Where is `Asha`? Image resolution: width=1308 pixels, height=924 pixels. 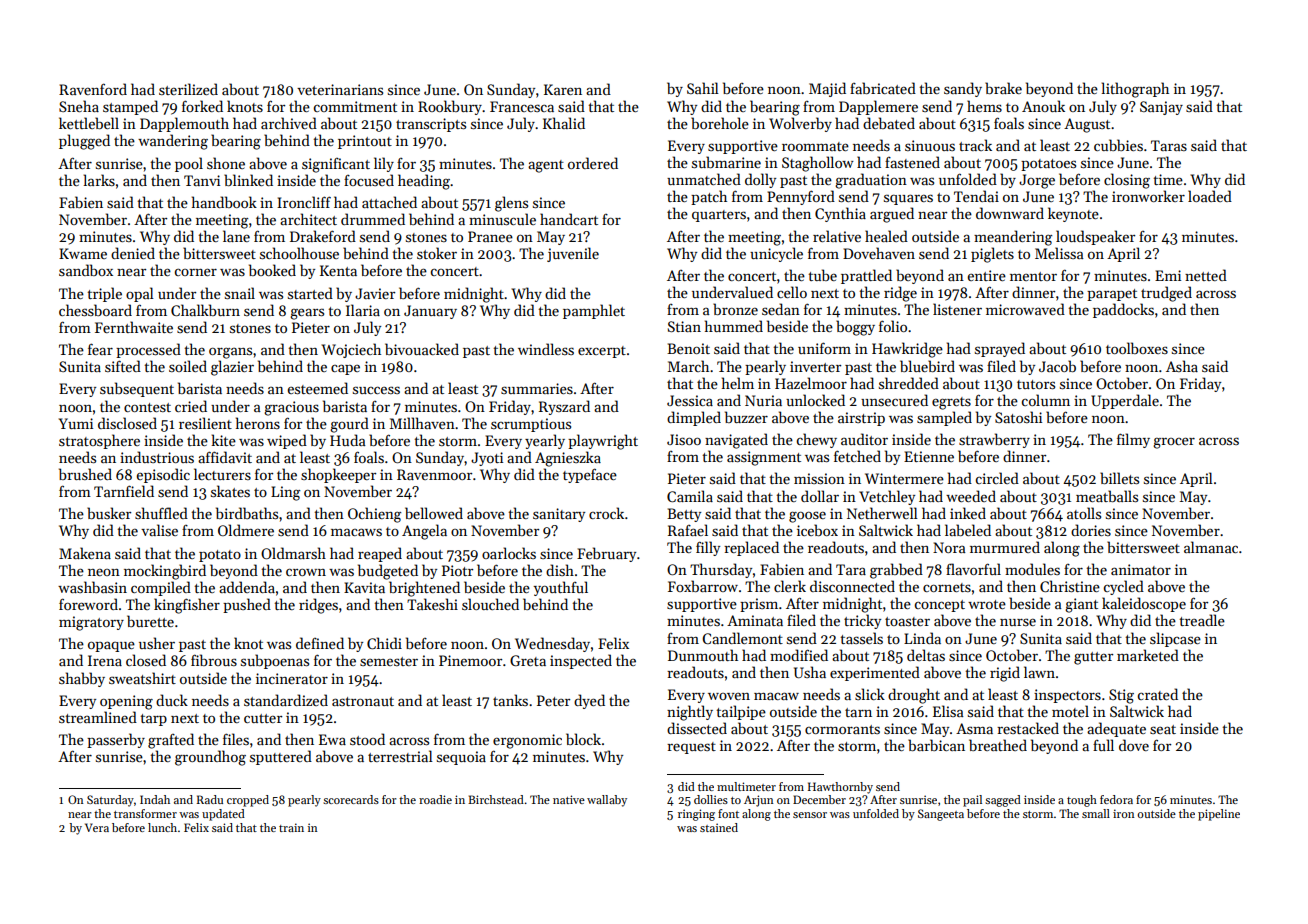 Asha is located at coordinates (1182, 366).
